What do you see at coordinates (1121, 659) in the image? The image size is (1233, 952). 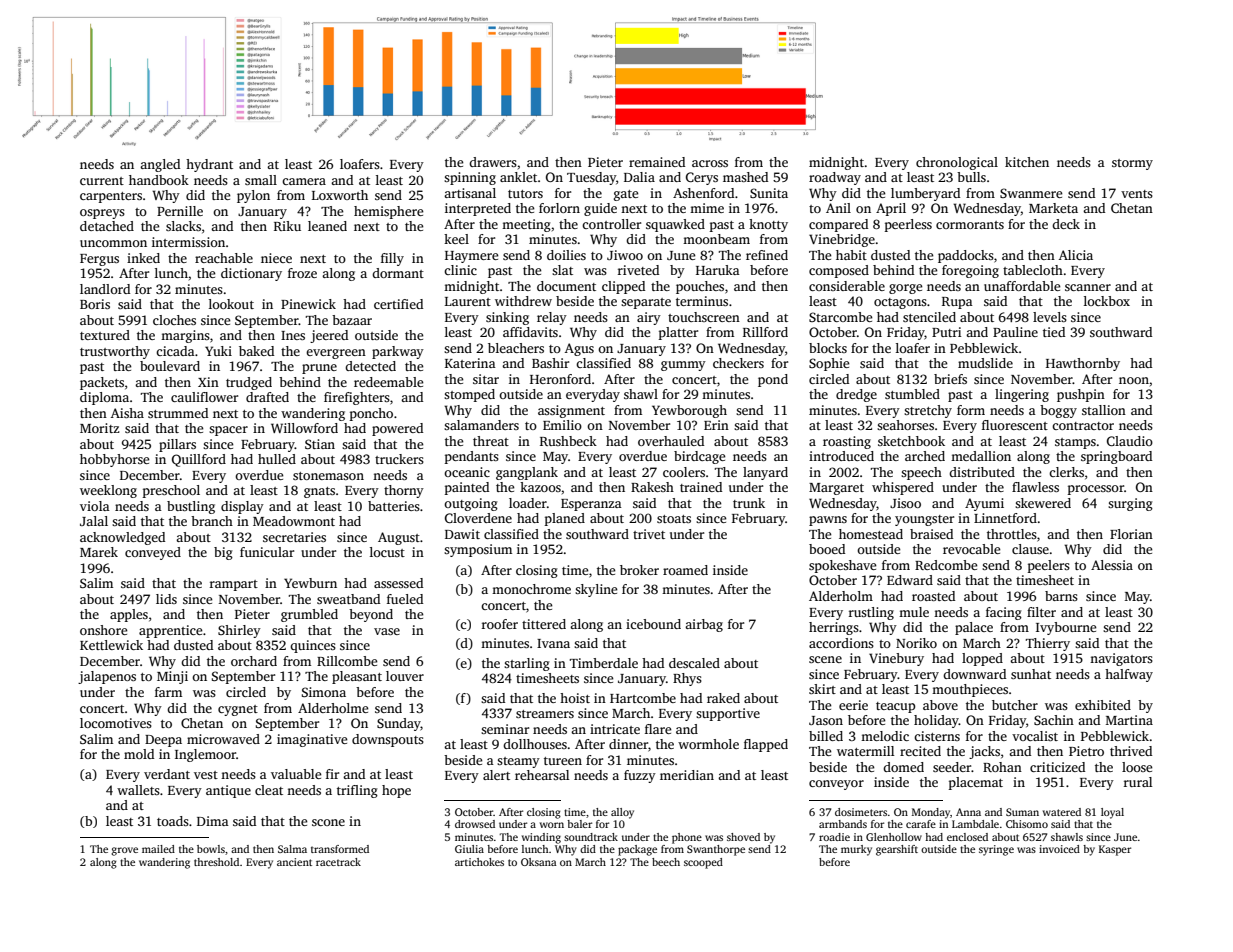 I see `navigators` at bounding box center [1121, 659].
